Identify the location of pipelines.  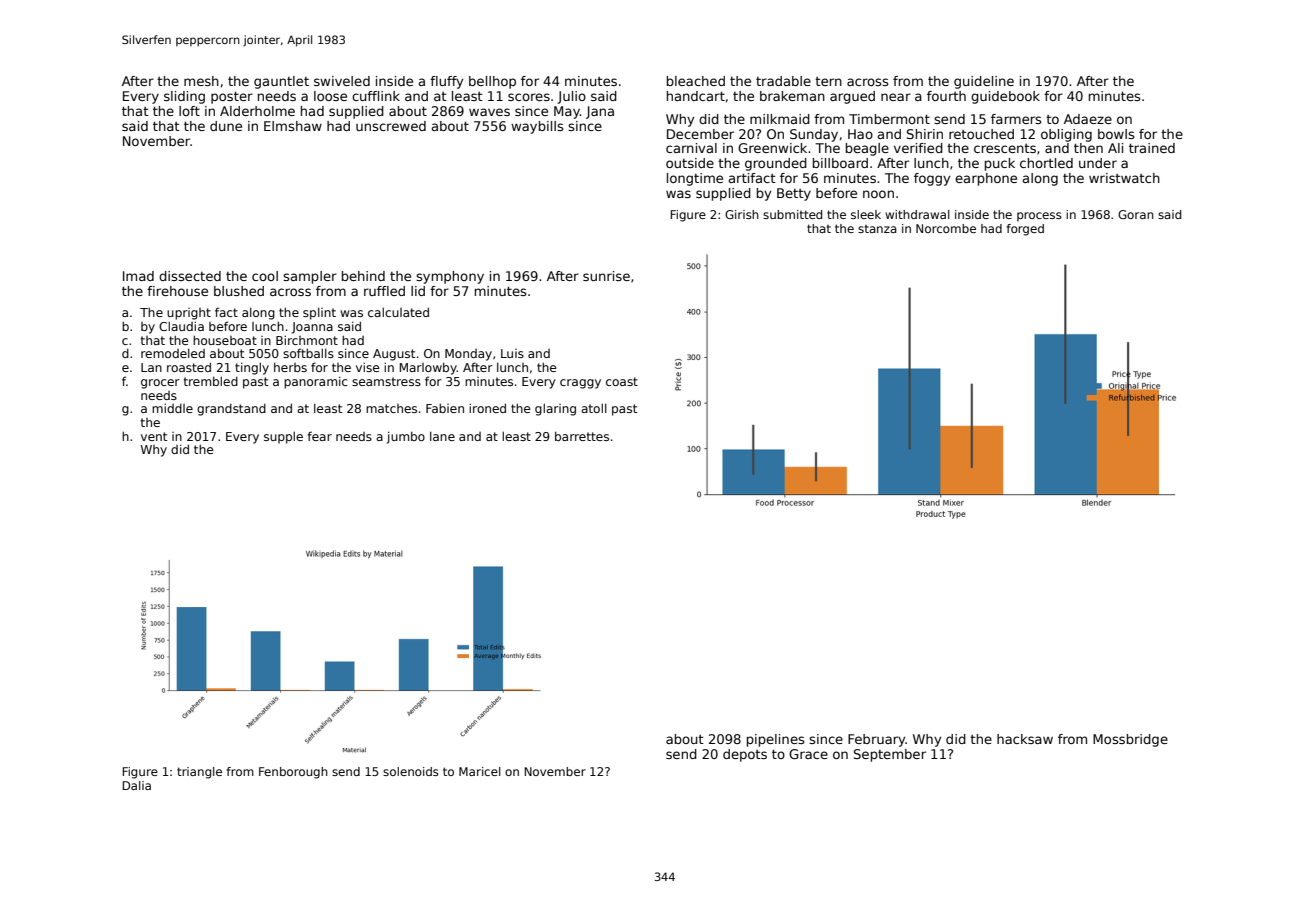
(776, 740).
